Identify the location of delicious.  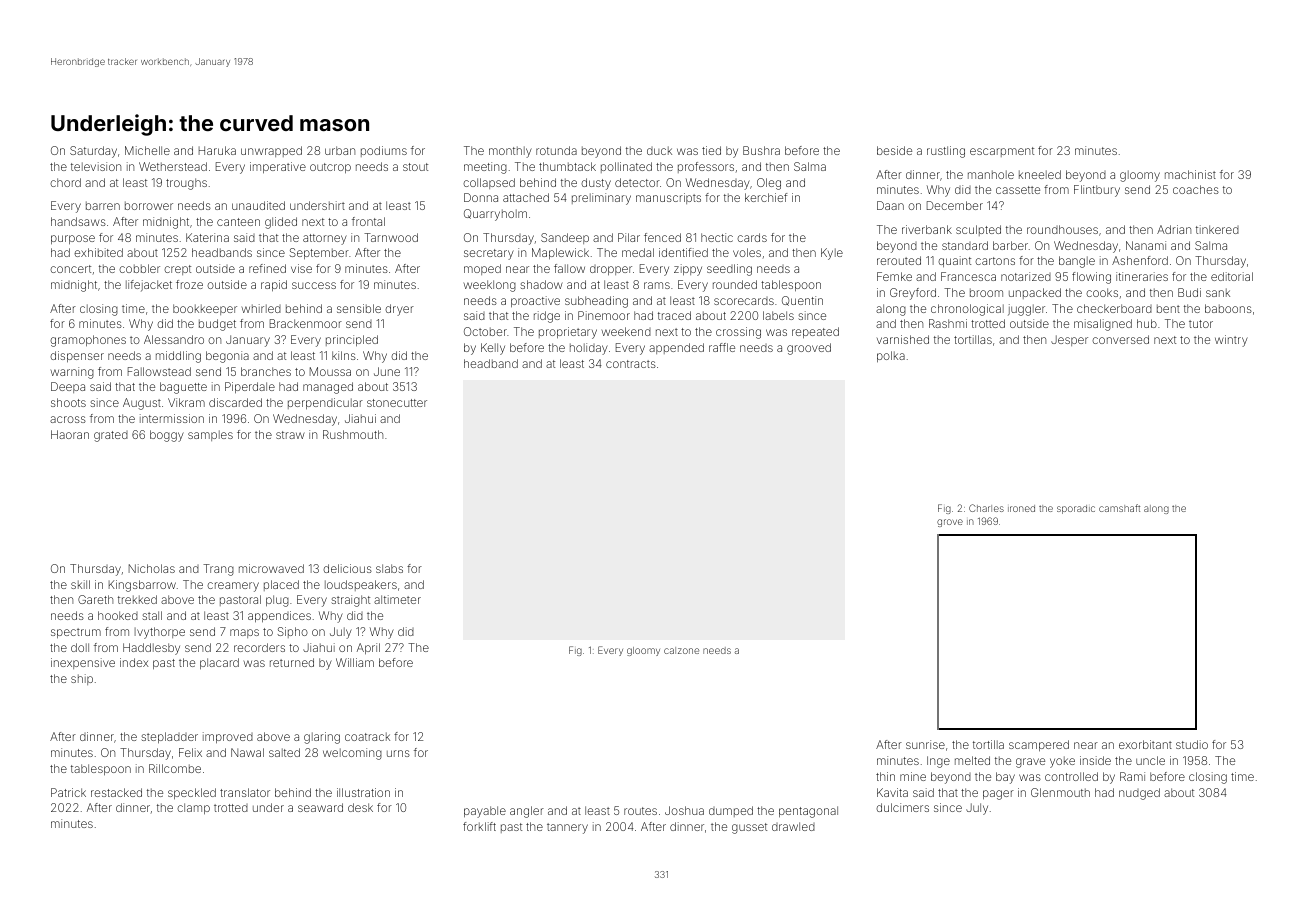
(347, 568).
